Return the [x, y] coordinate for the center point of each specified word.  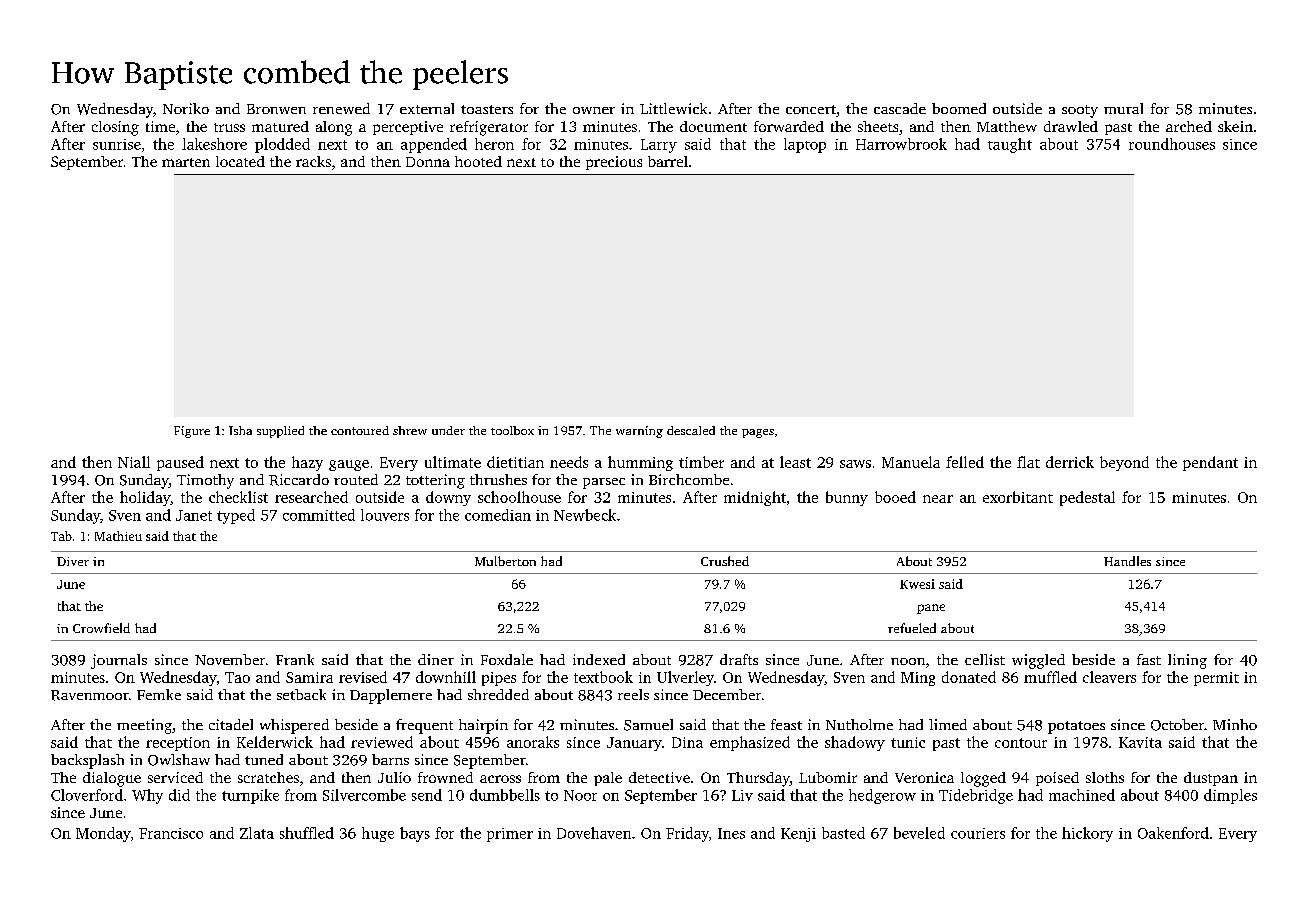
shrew [410, 430]
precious [614, 163]
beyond [1124, 463]
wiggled [1038, 661]
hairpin [483, 726]
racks [313, 161]
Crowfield [101, 628]
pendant [1210, 463]
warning [639, 432]
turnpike [250, 796]
